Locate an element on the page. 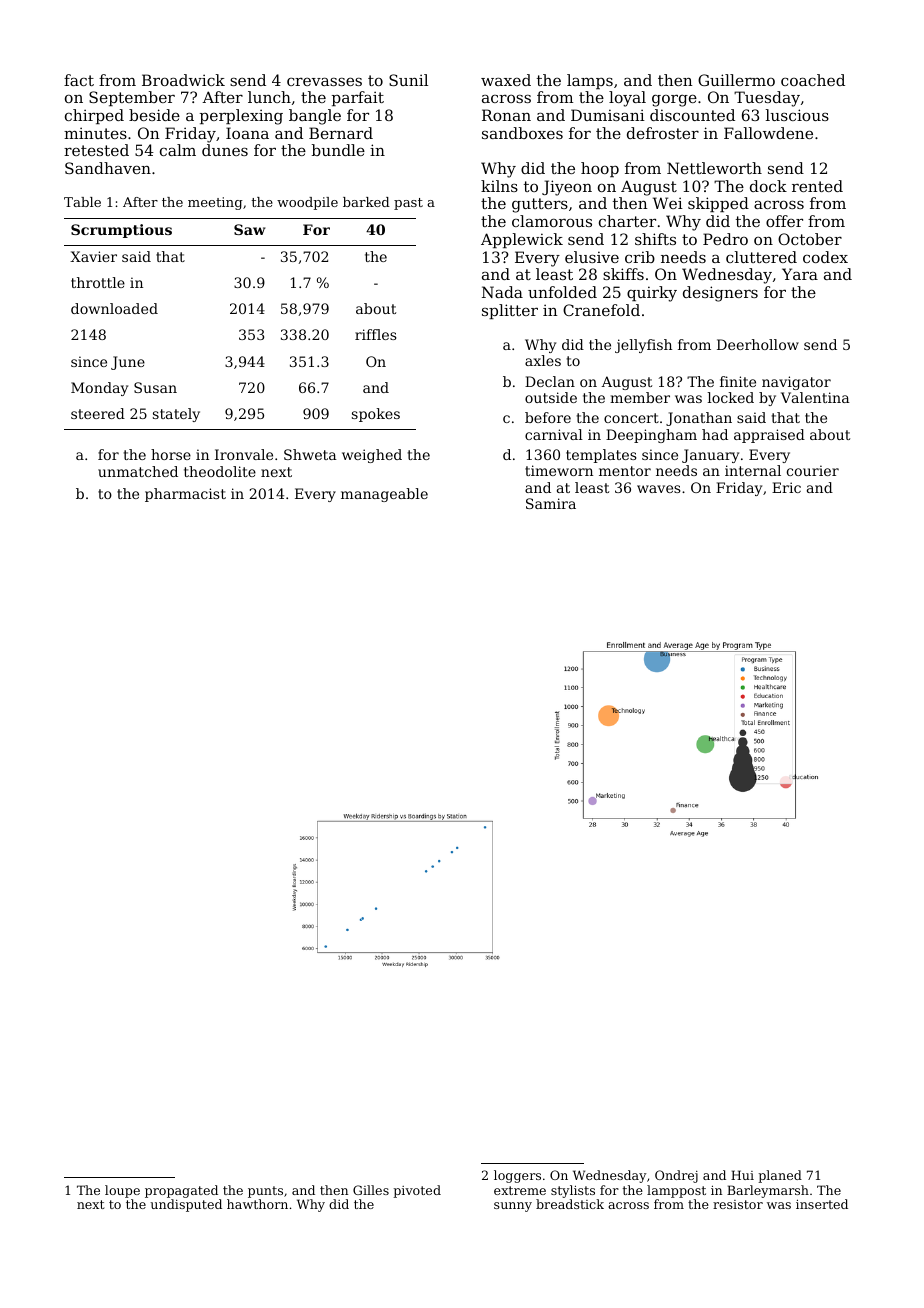 This page has width=924, height=1308. manageable is located at coordinates (384, 495).
